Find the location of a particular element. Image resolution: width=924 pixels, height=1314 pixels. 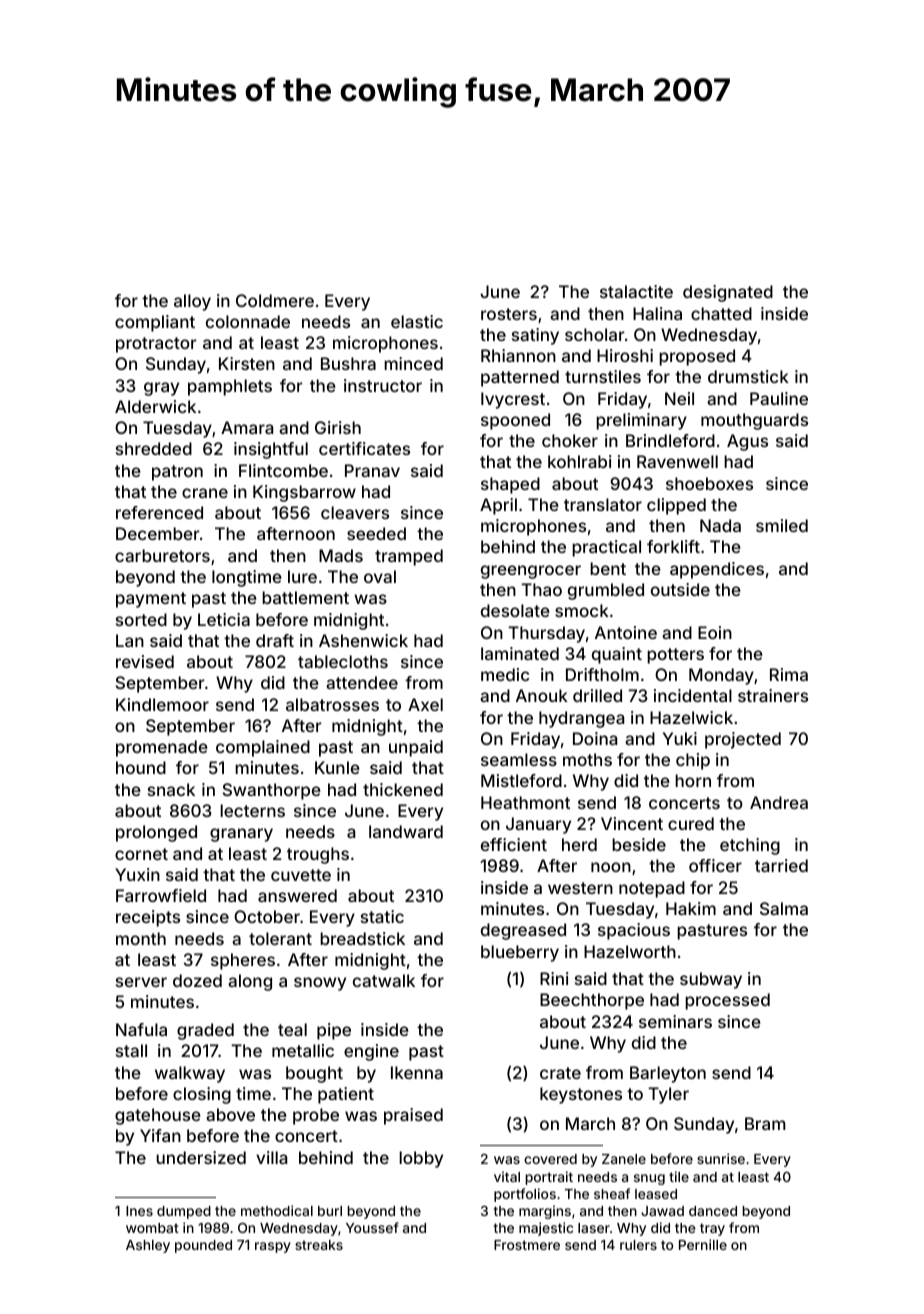

Frostmere is located at coordinates (527, 1245).
